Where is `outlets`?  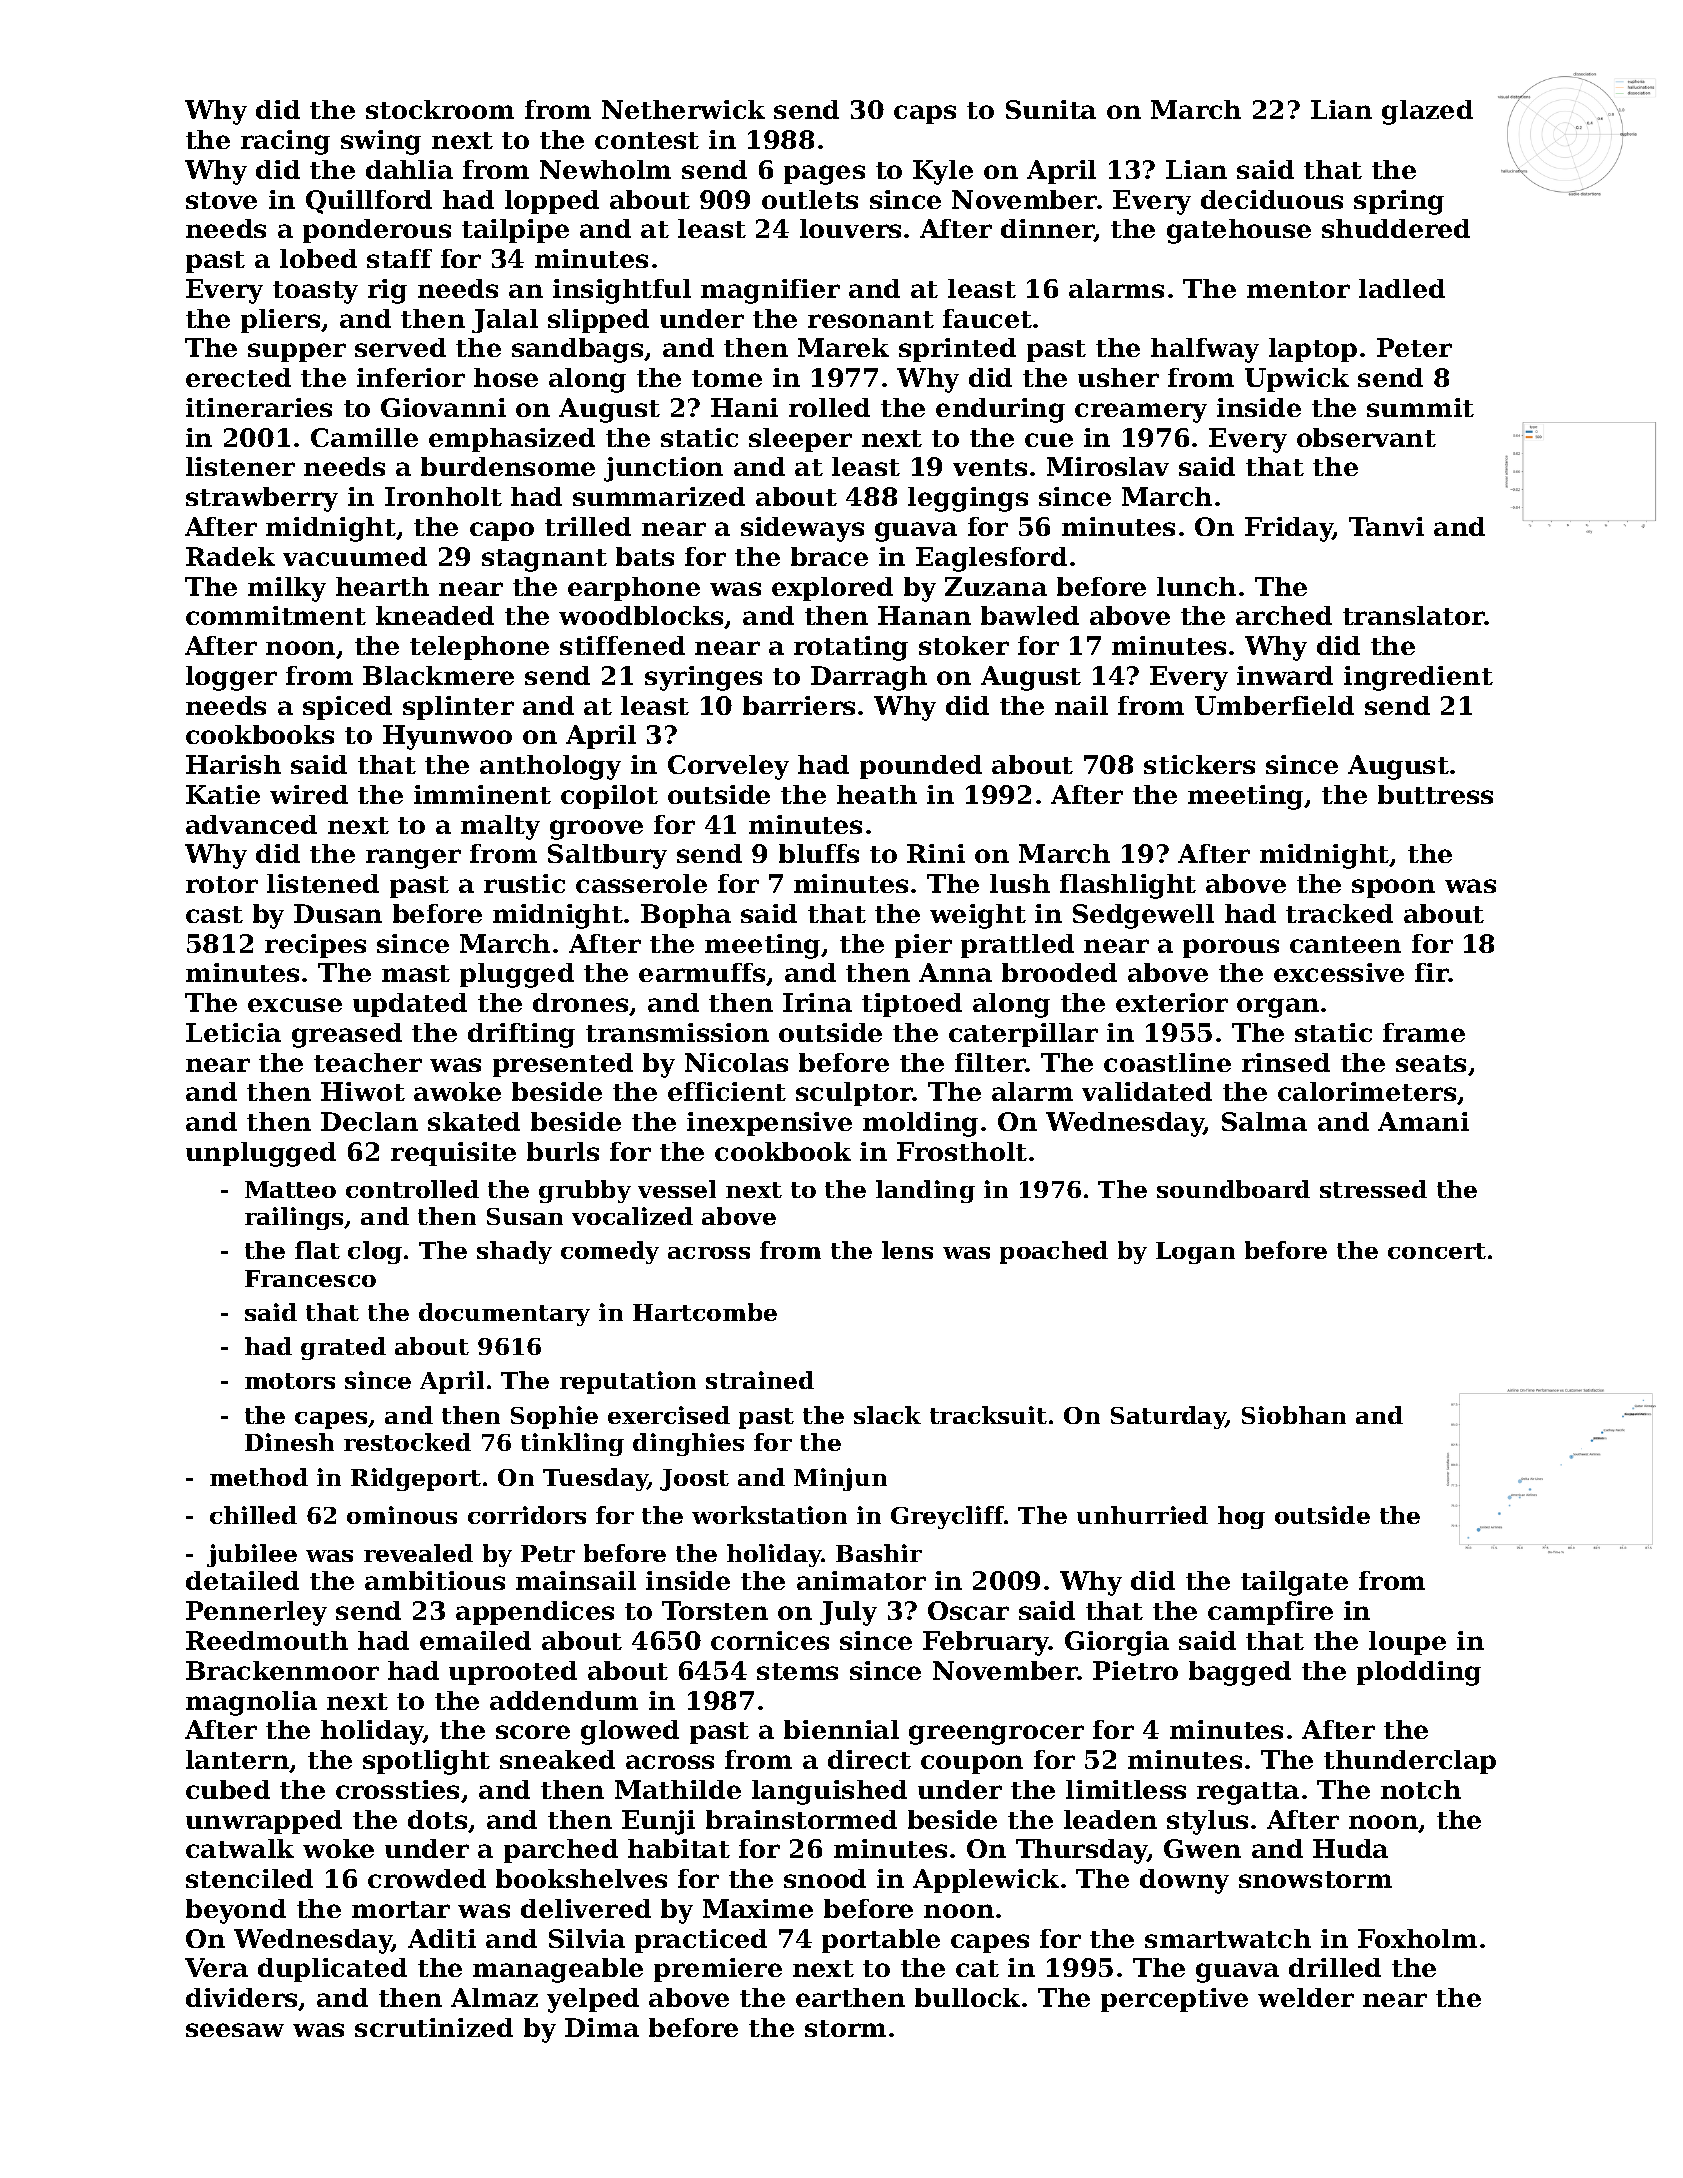 outlets is located at coordinates (810, 199).
